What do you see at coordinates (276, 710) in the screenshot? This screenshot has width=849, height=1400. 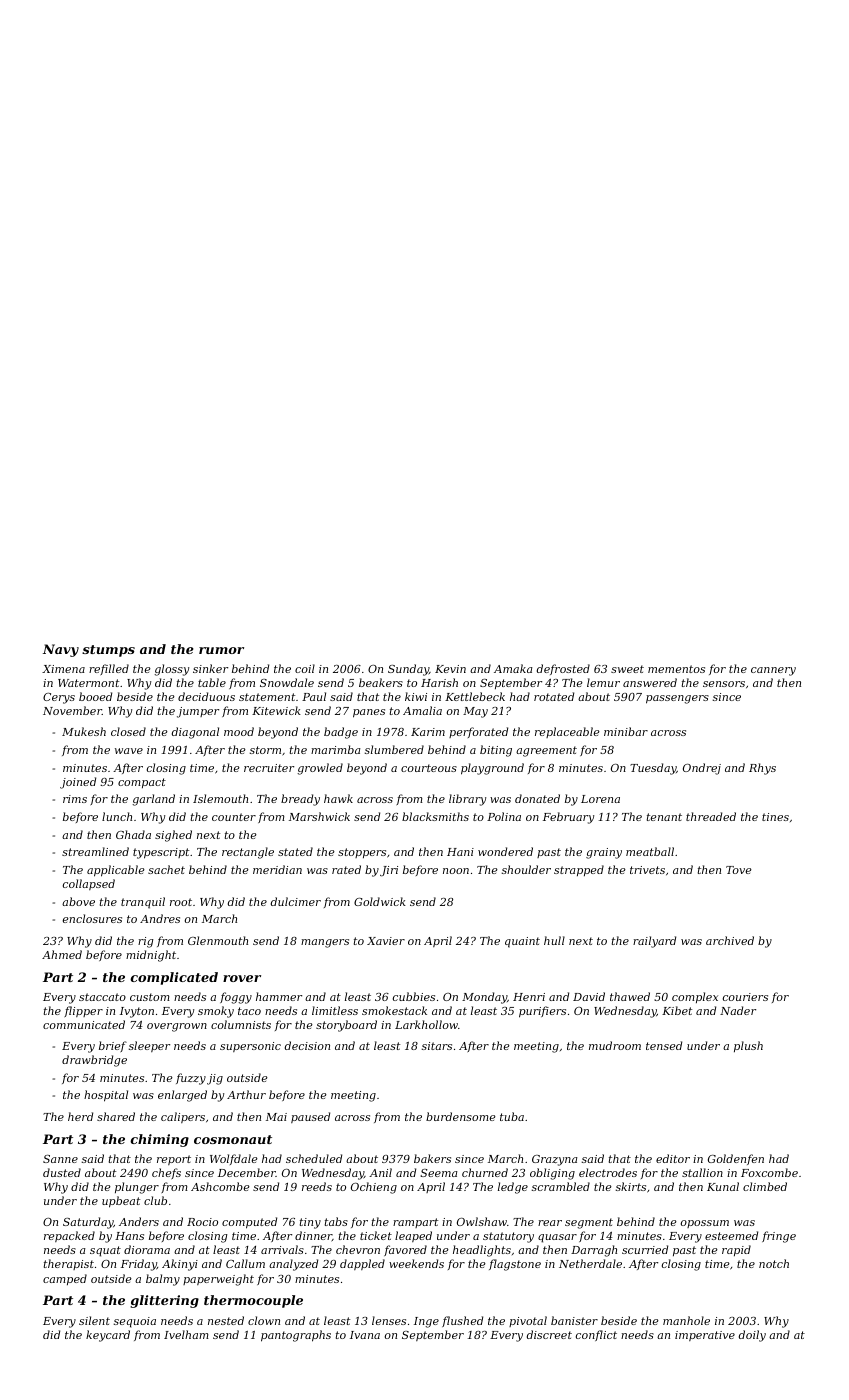 I see `Kitewick` at bounding box center [276, 710].
